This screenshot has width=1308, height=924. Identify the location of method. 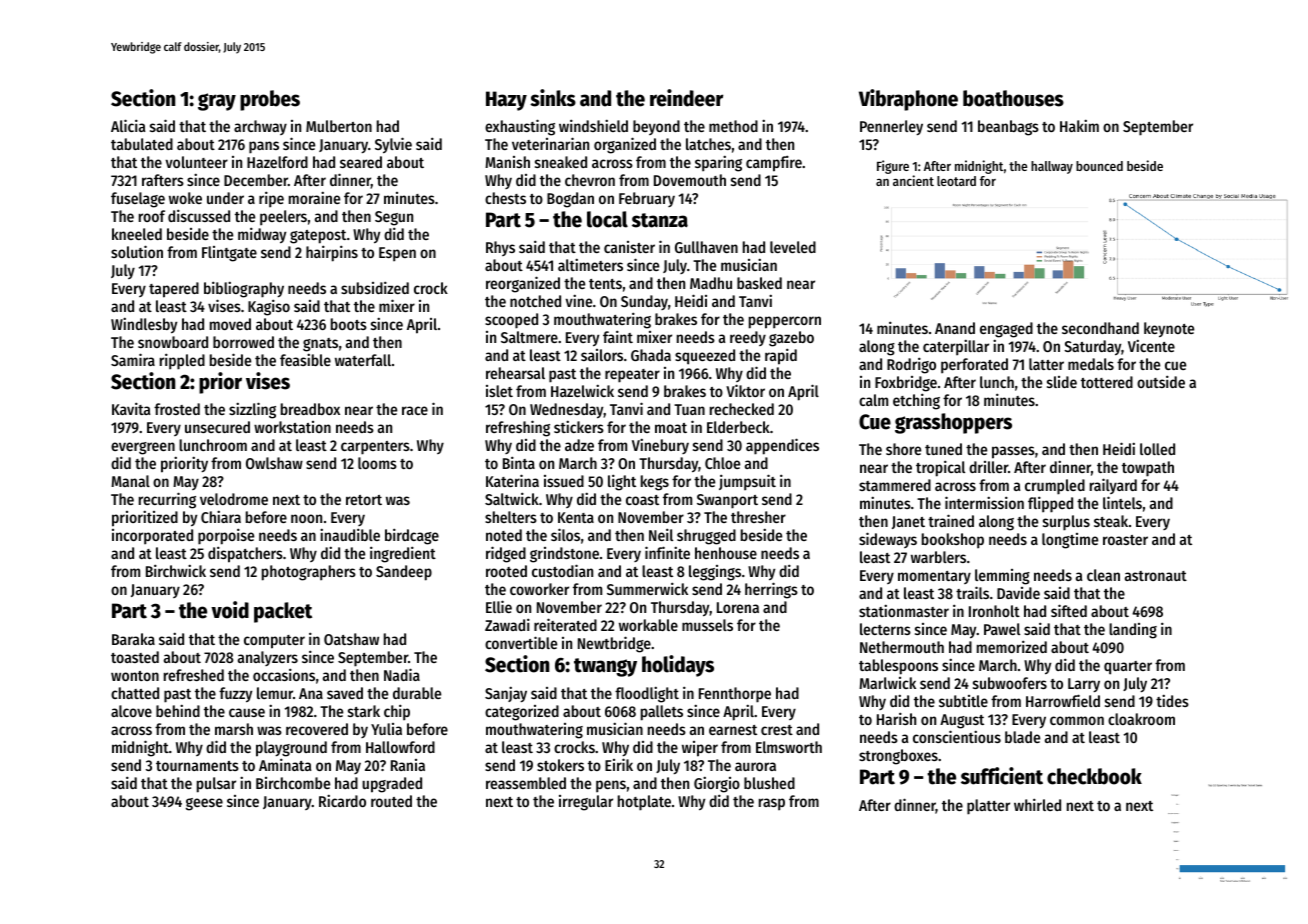
(733, 126).
